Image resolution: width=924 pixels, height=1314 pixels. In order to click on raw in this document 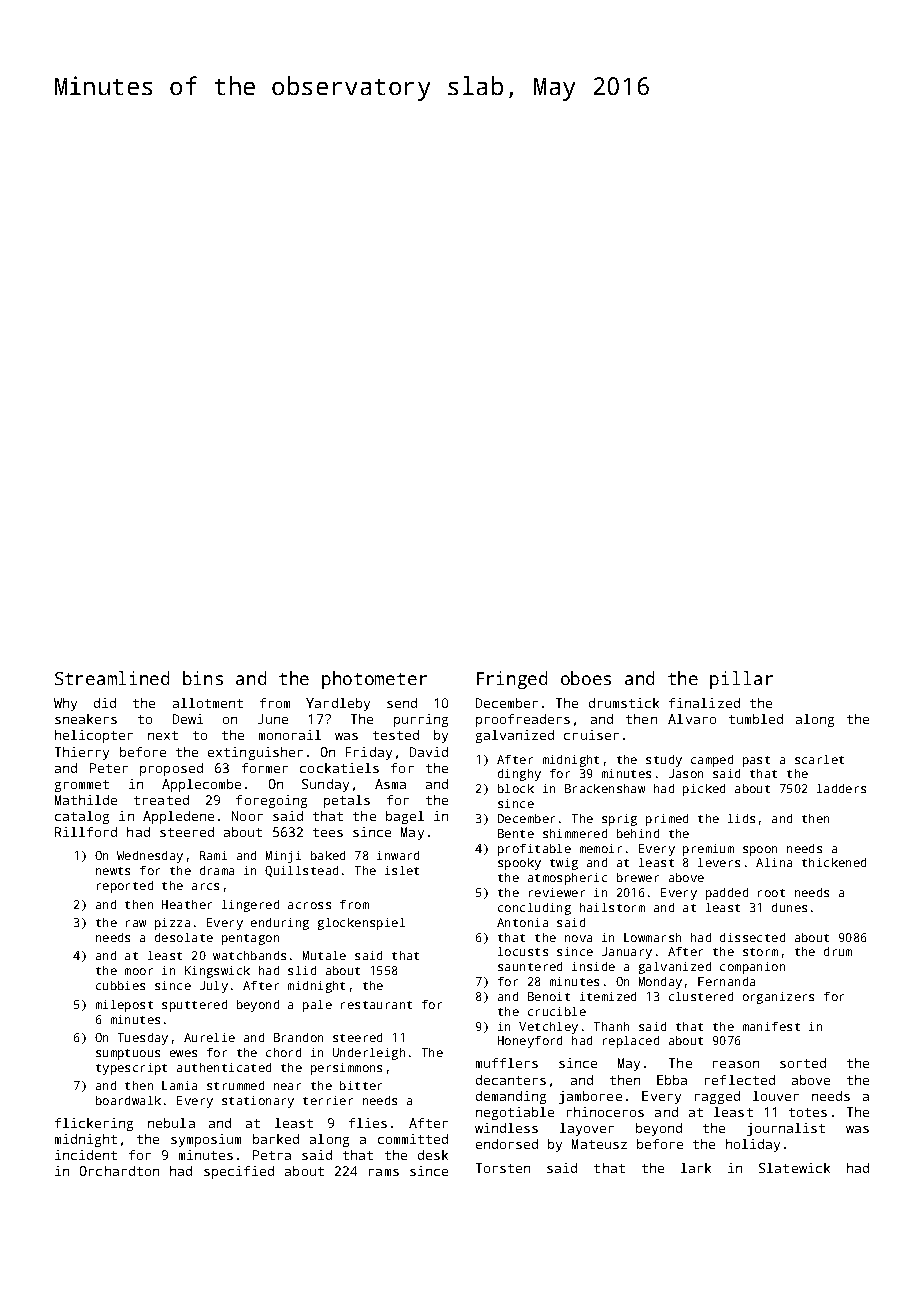, I will do `click(136, 923)`.
